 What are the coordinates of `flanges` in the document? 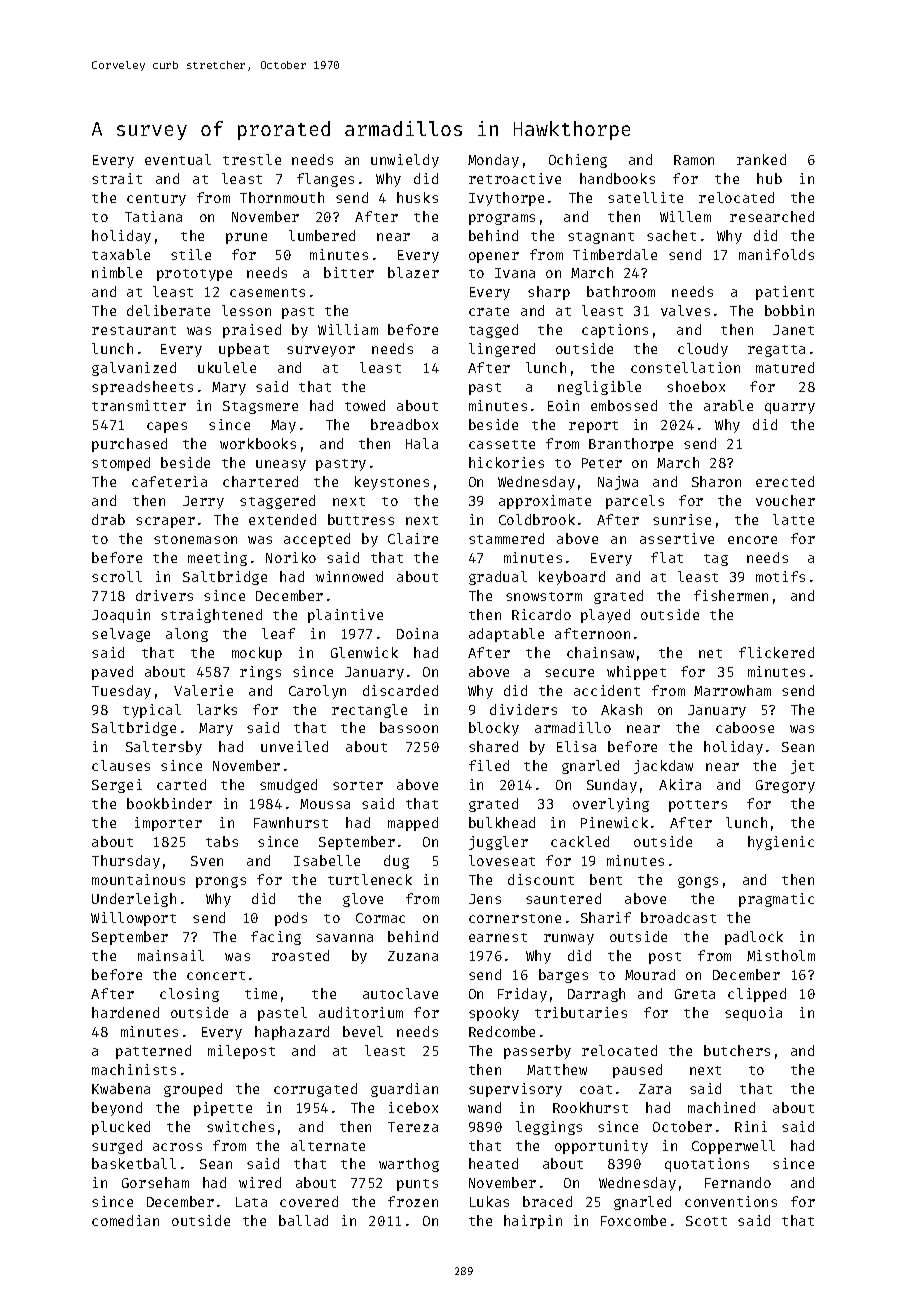 It's located at (325, 180).
